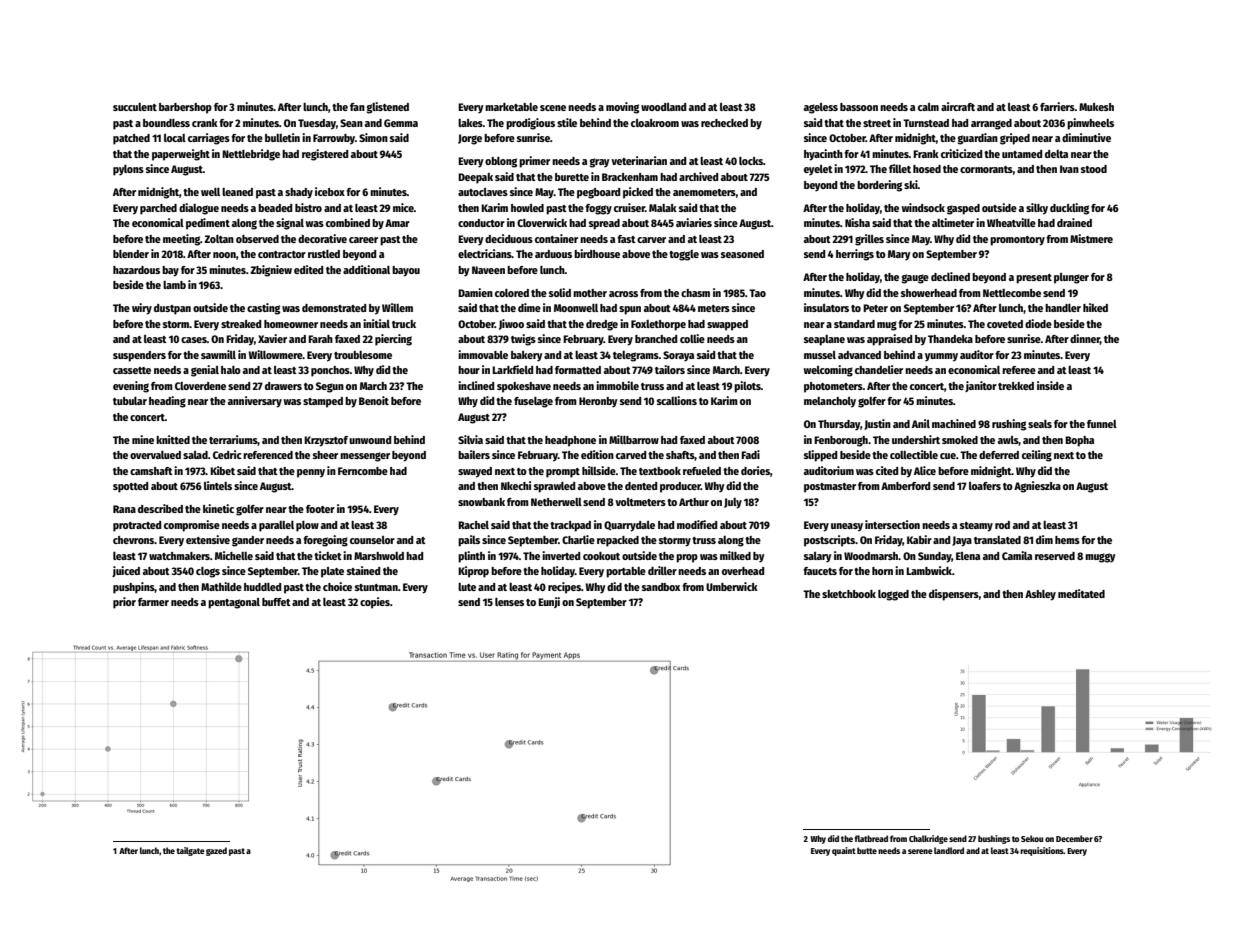 Image resolution: width=1233 pixels, height=952 pixels. What do you see at coordinates (216, 851) in the document?
I see `gazed` at bounding box center [216, 851].
